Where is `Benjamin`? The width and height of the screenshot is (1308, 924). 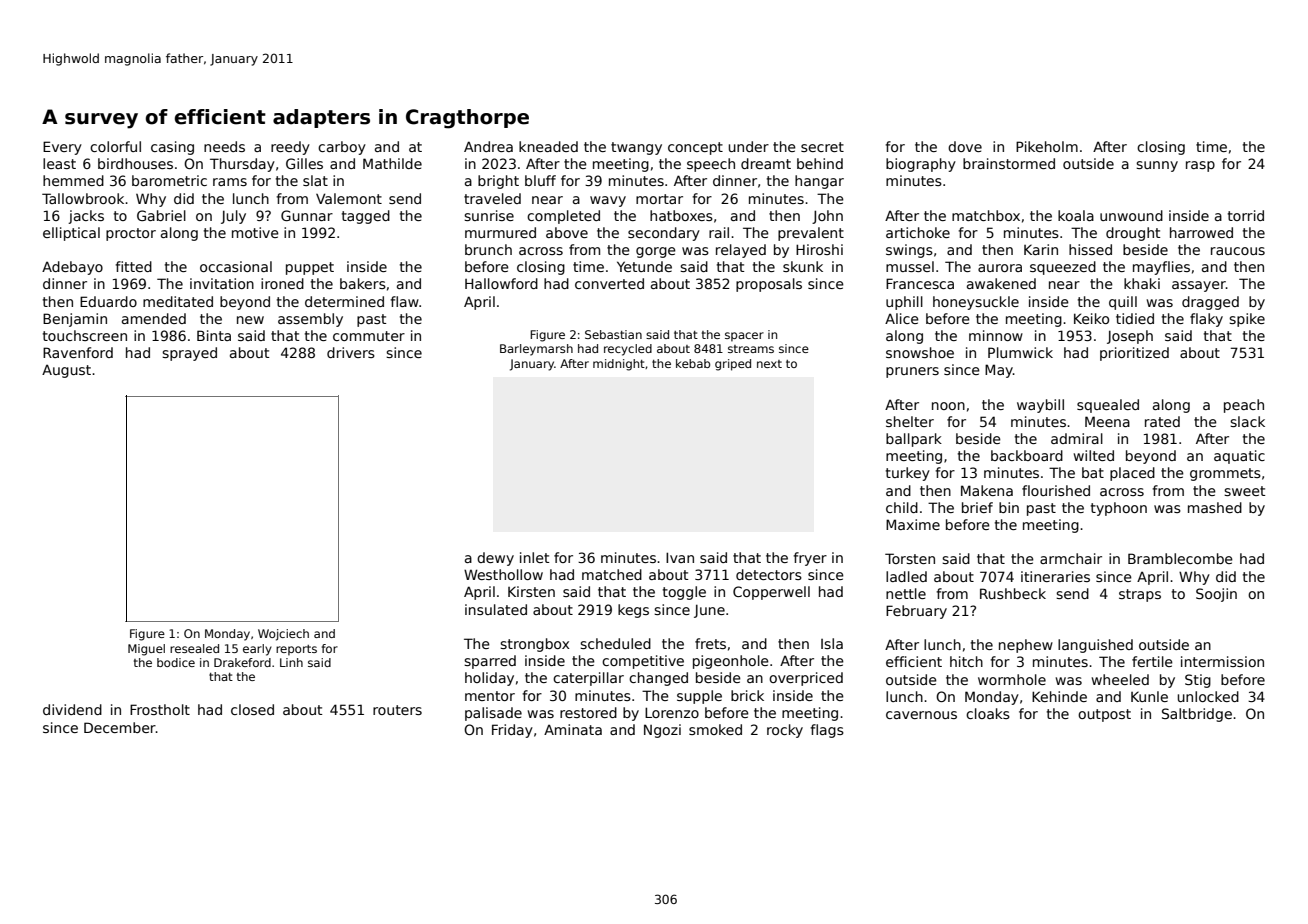 Benjamin is located at coordinates (75, 320).
